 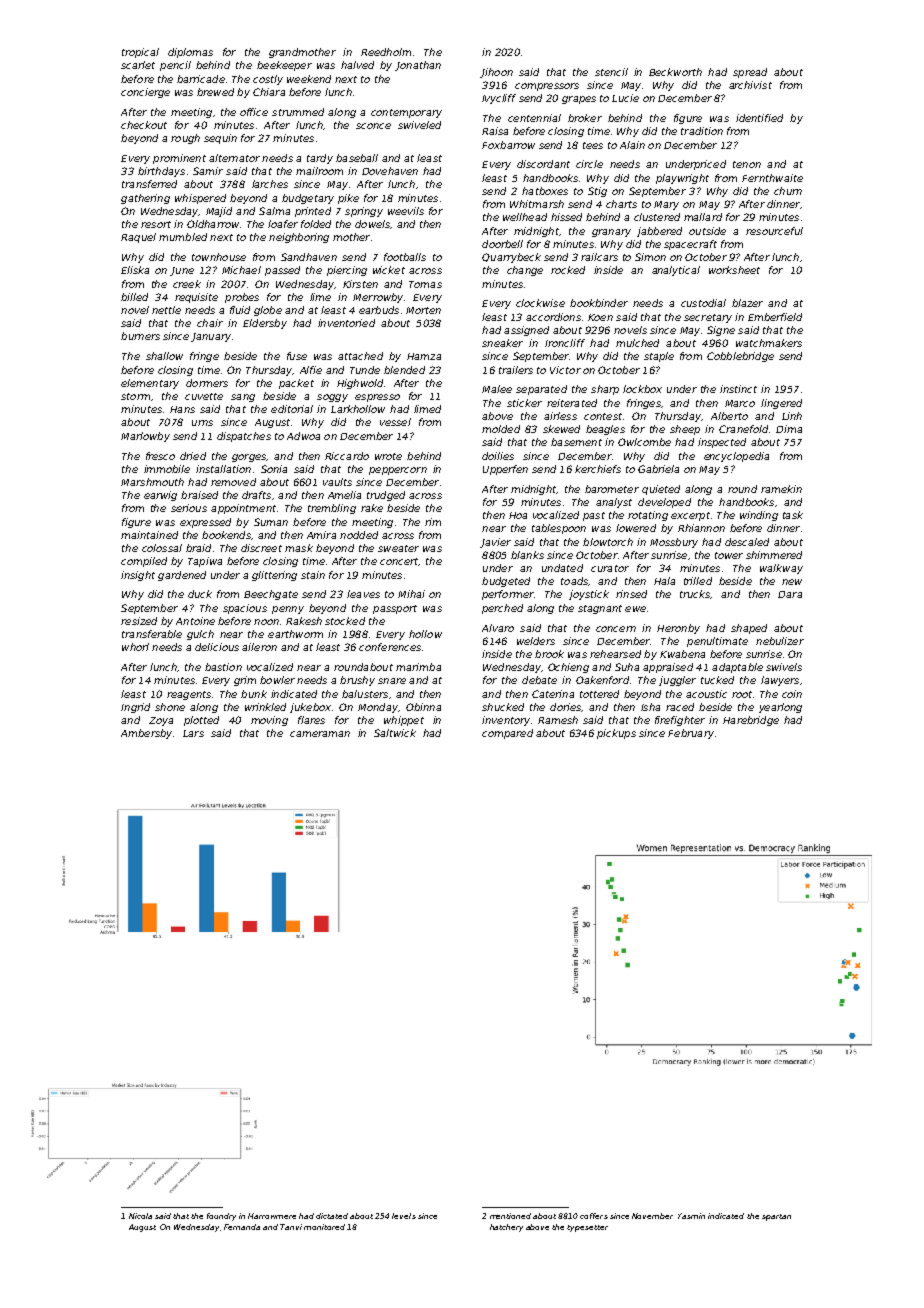 I want to click on hatchery, so click(x=506, y=1228).
